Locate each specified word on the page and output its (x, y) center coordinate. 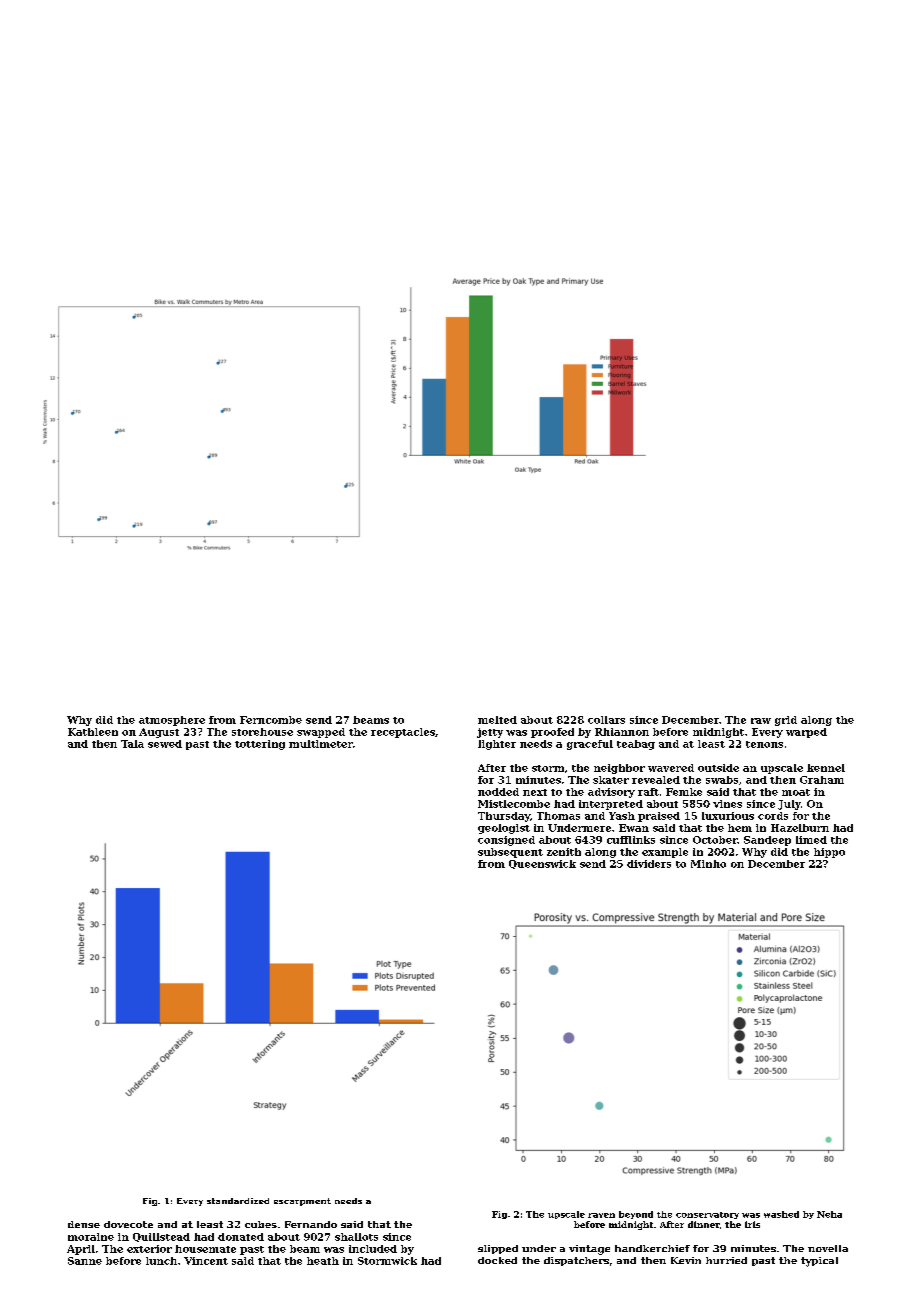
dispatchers (576, 1261)
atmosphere (172, 721)
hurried (726, 1260)
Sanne (85, 1261)
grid (786, 721)
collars (606, 720)
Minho (708, 864)
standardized (238, 1201)
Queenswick (542, 864)
